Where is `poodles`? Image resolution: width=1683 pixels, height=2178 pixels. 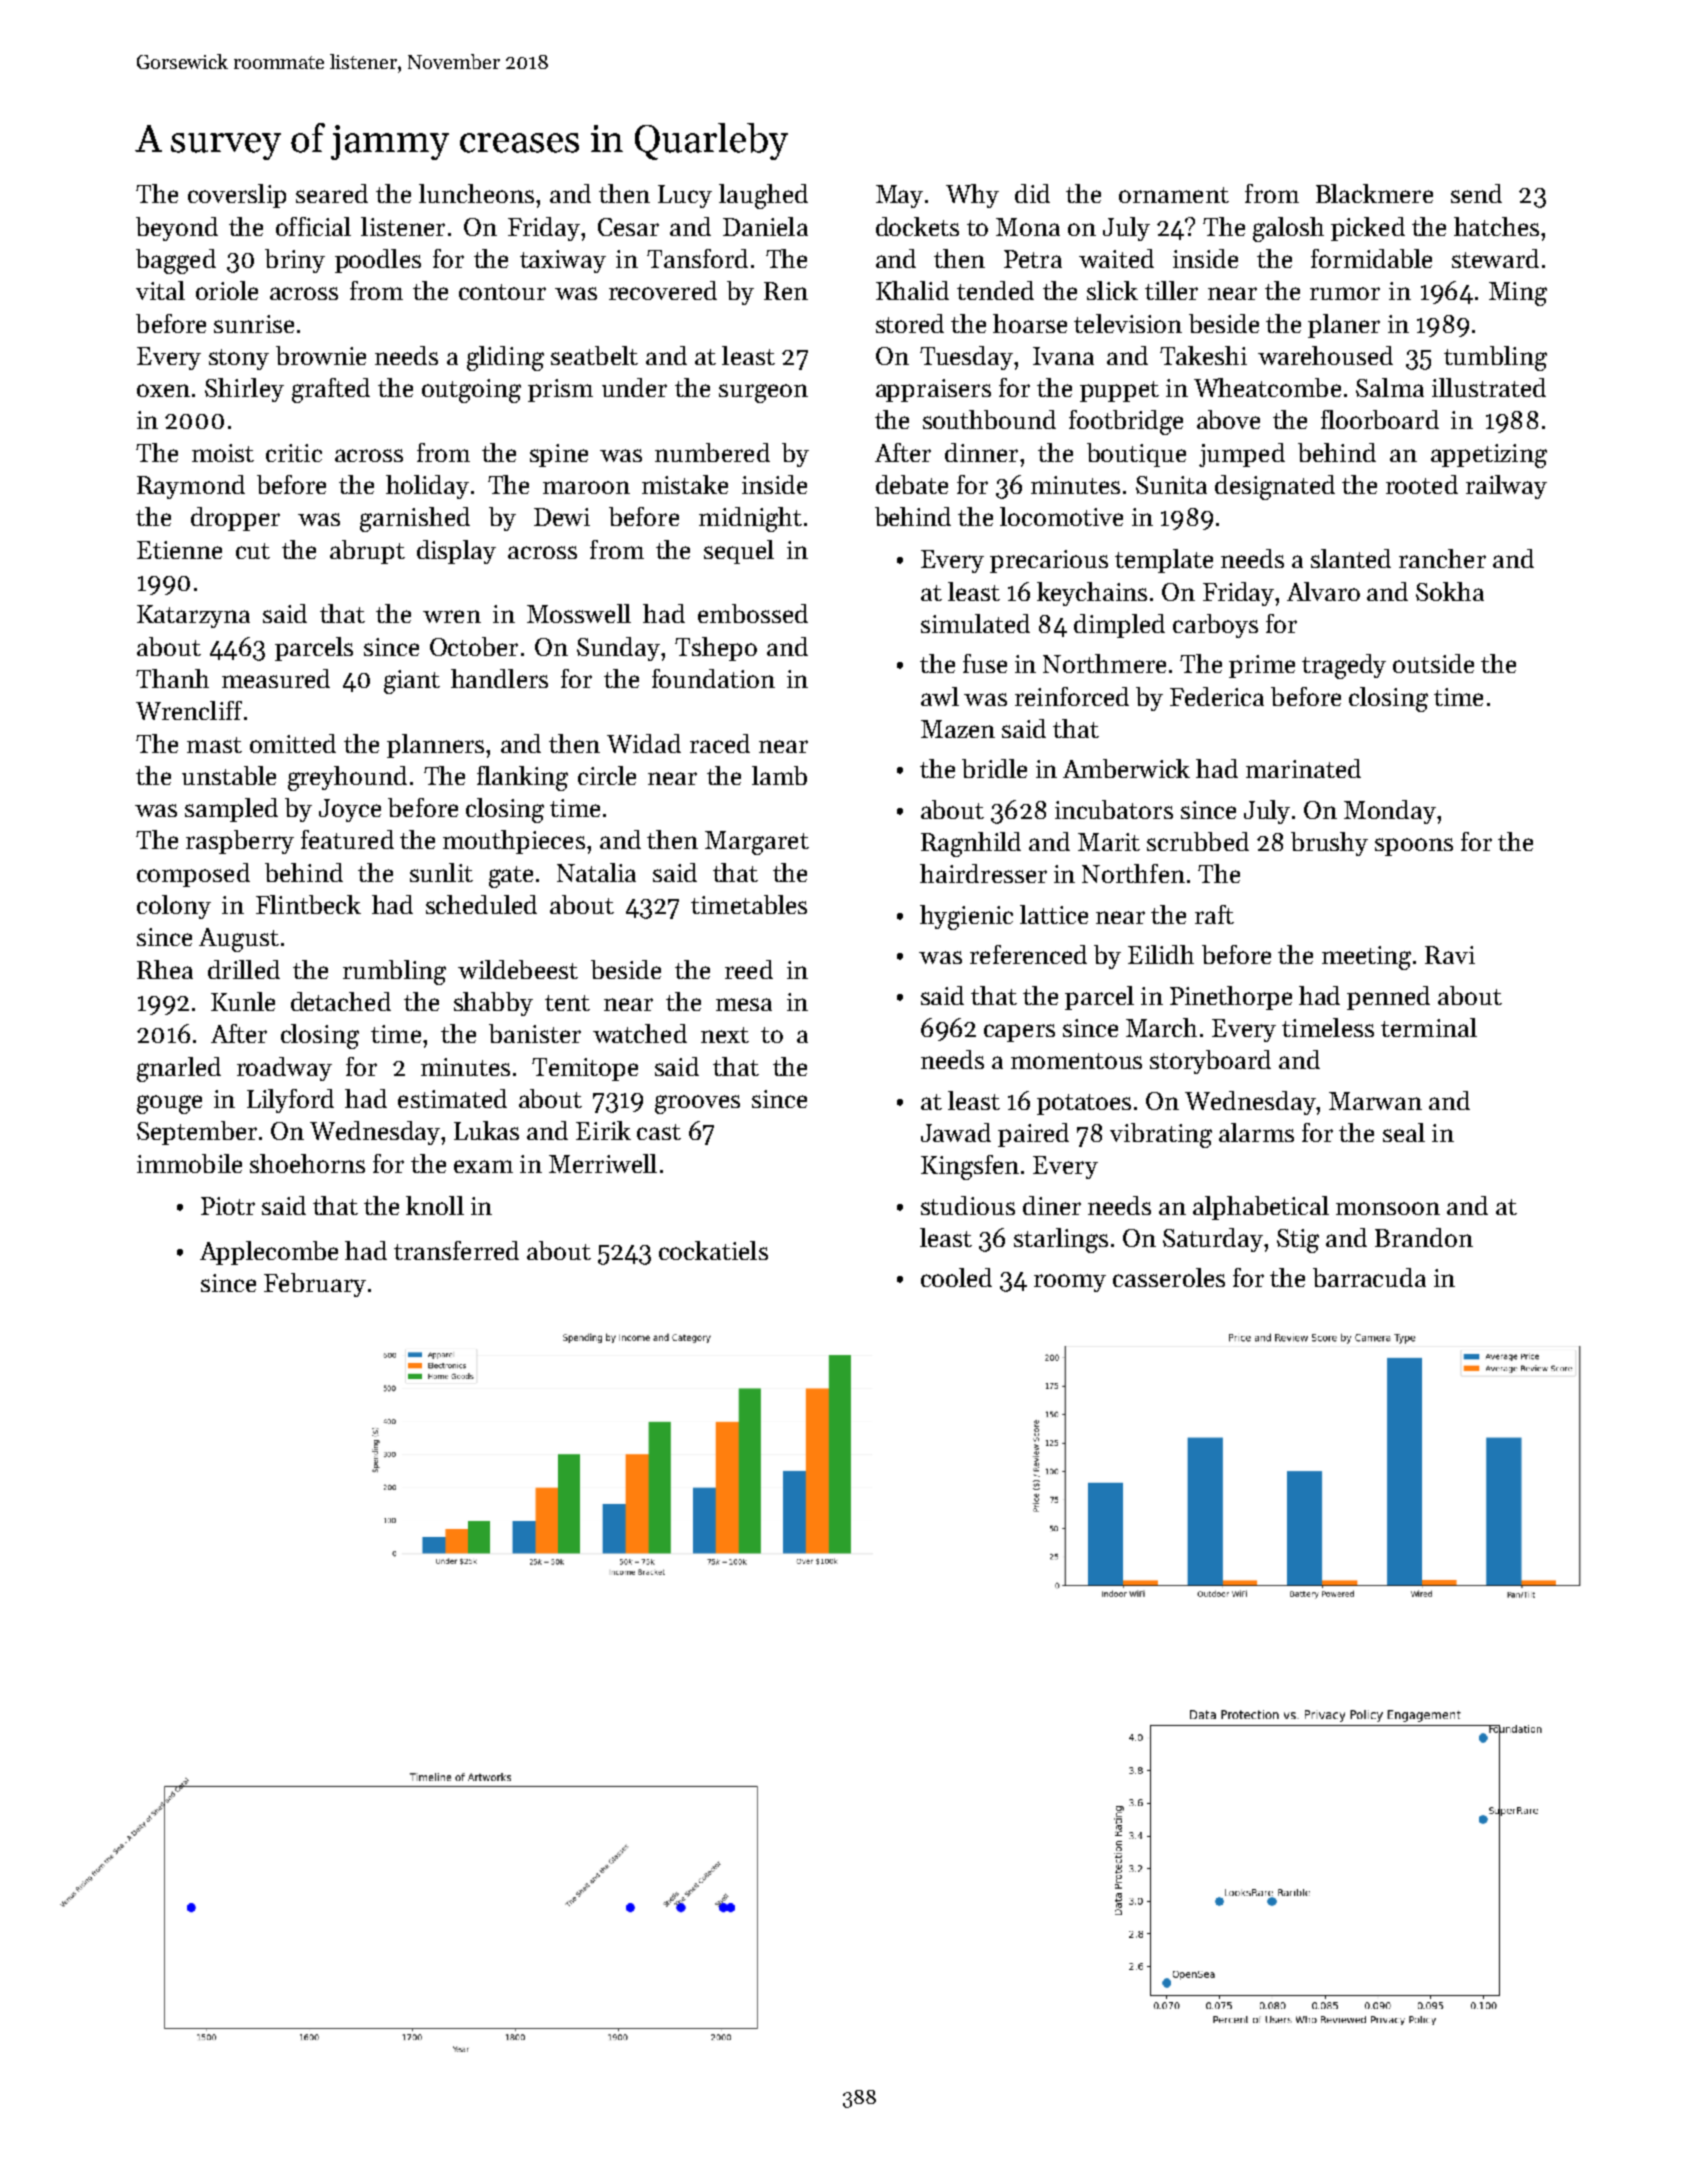
poodles is located at coordinates (378, 261).
